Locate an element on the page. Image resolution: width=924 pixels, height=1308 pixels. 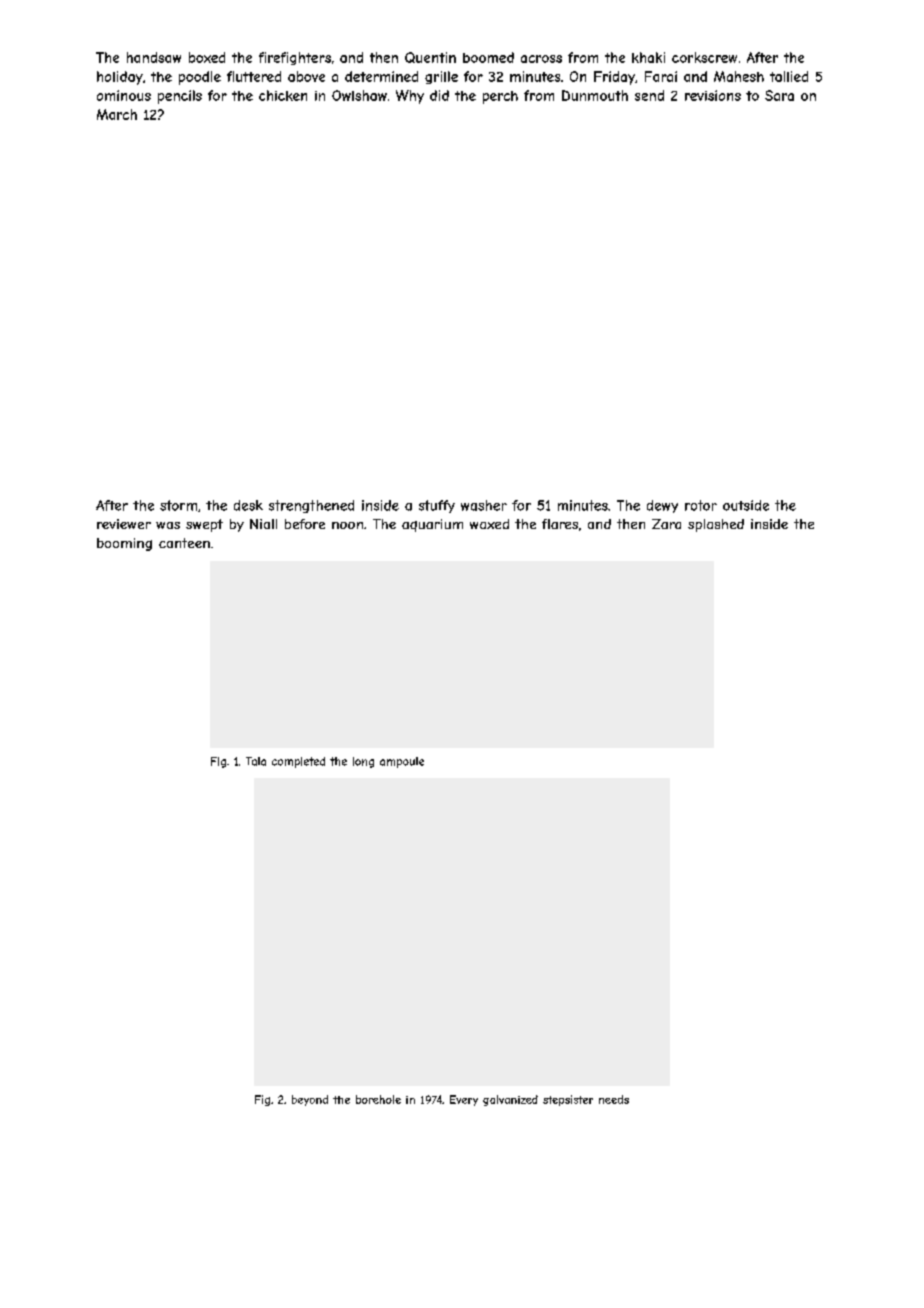
beyond is located at coordinates (310, 1100).
